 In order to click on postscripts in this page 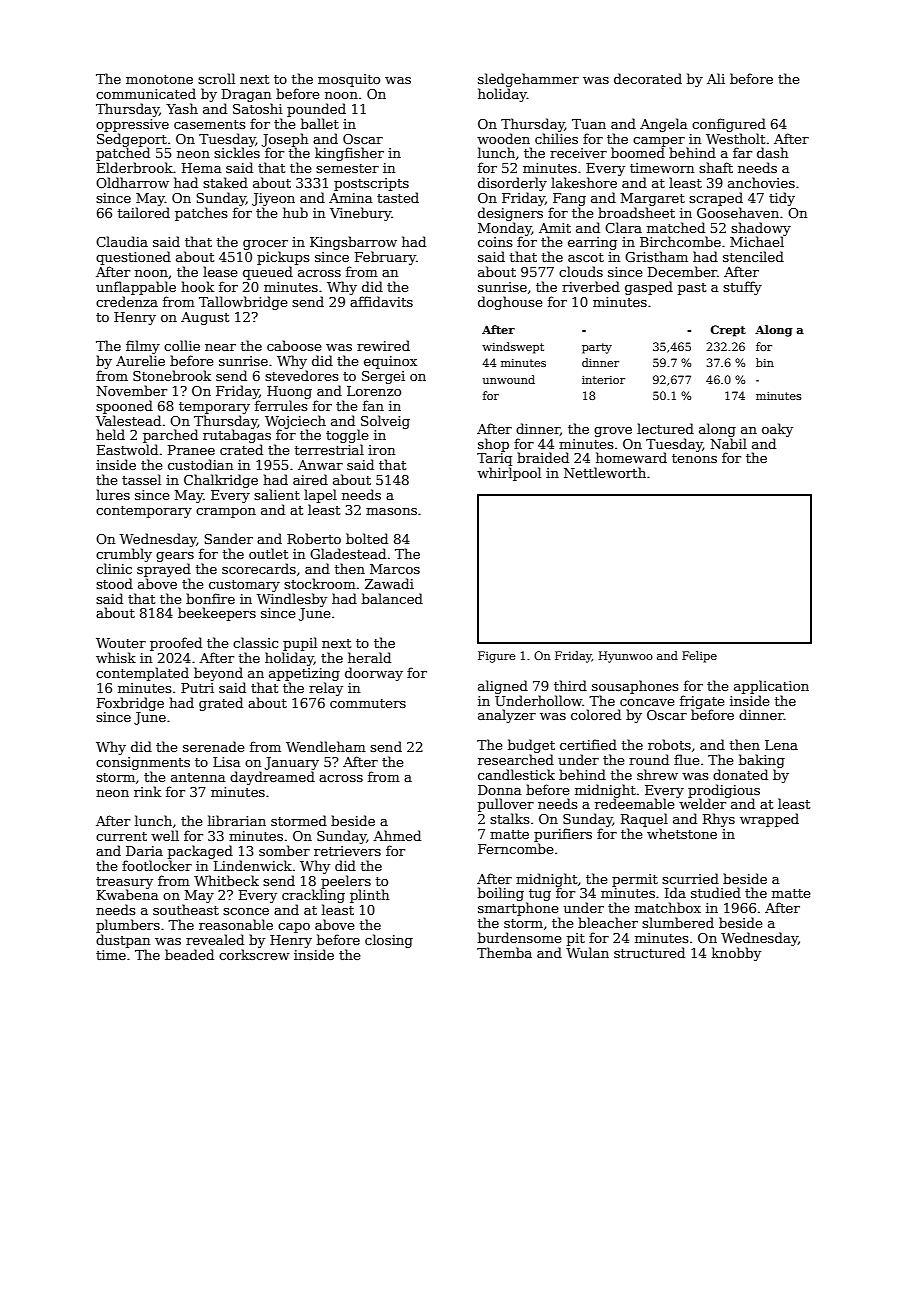, I will do `click(371, 184)`.
